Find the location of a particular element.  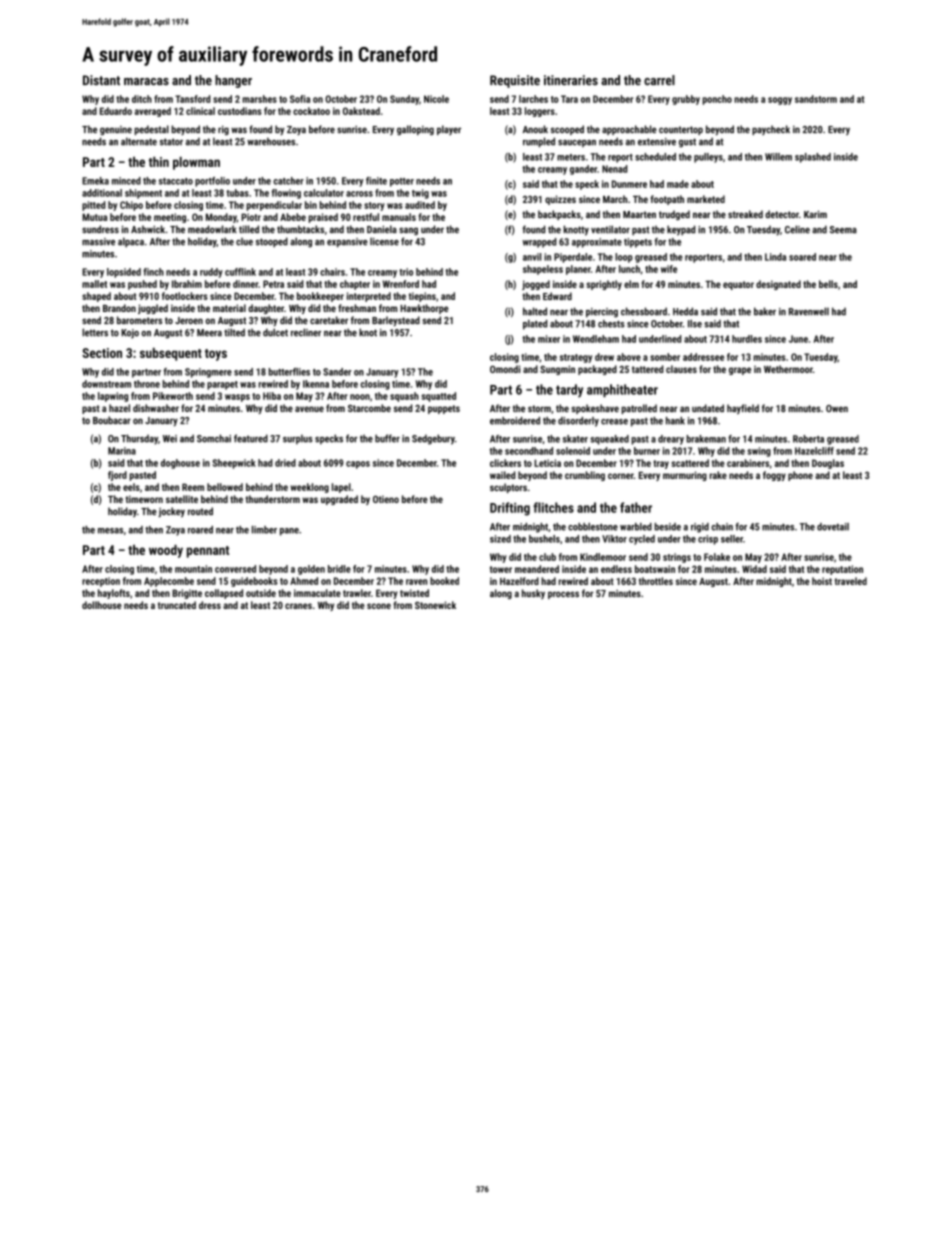

collapsed is located at coordinates (224, 594).
